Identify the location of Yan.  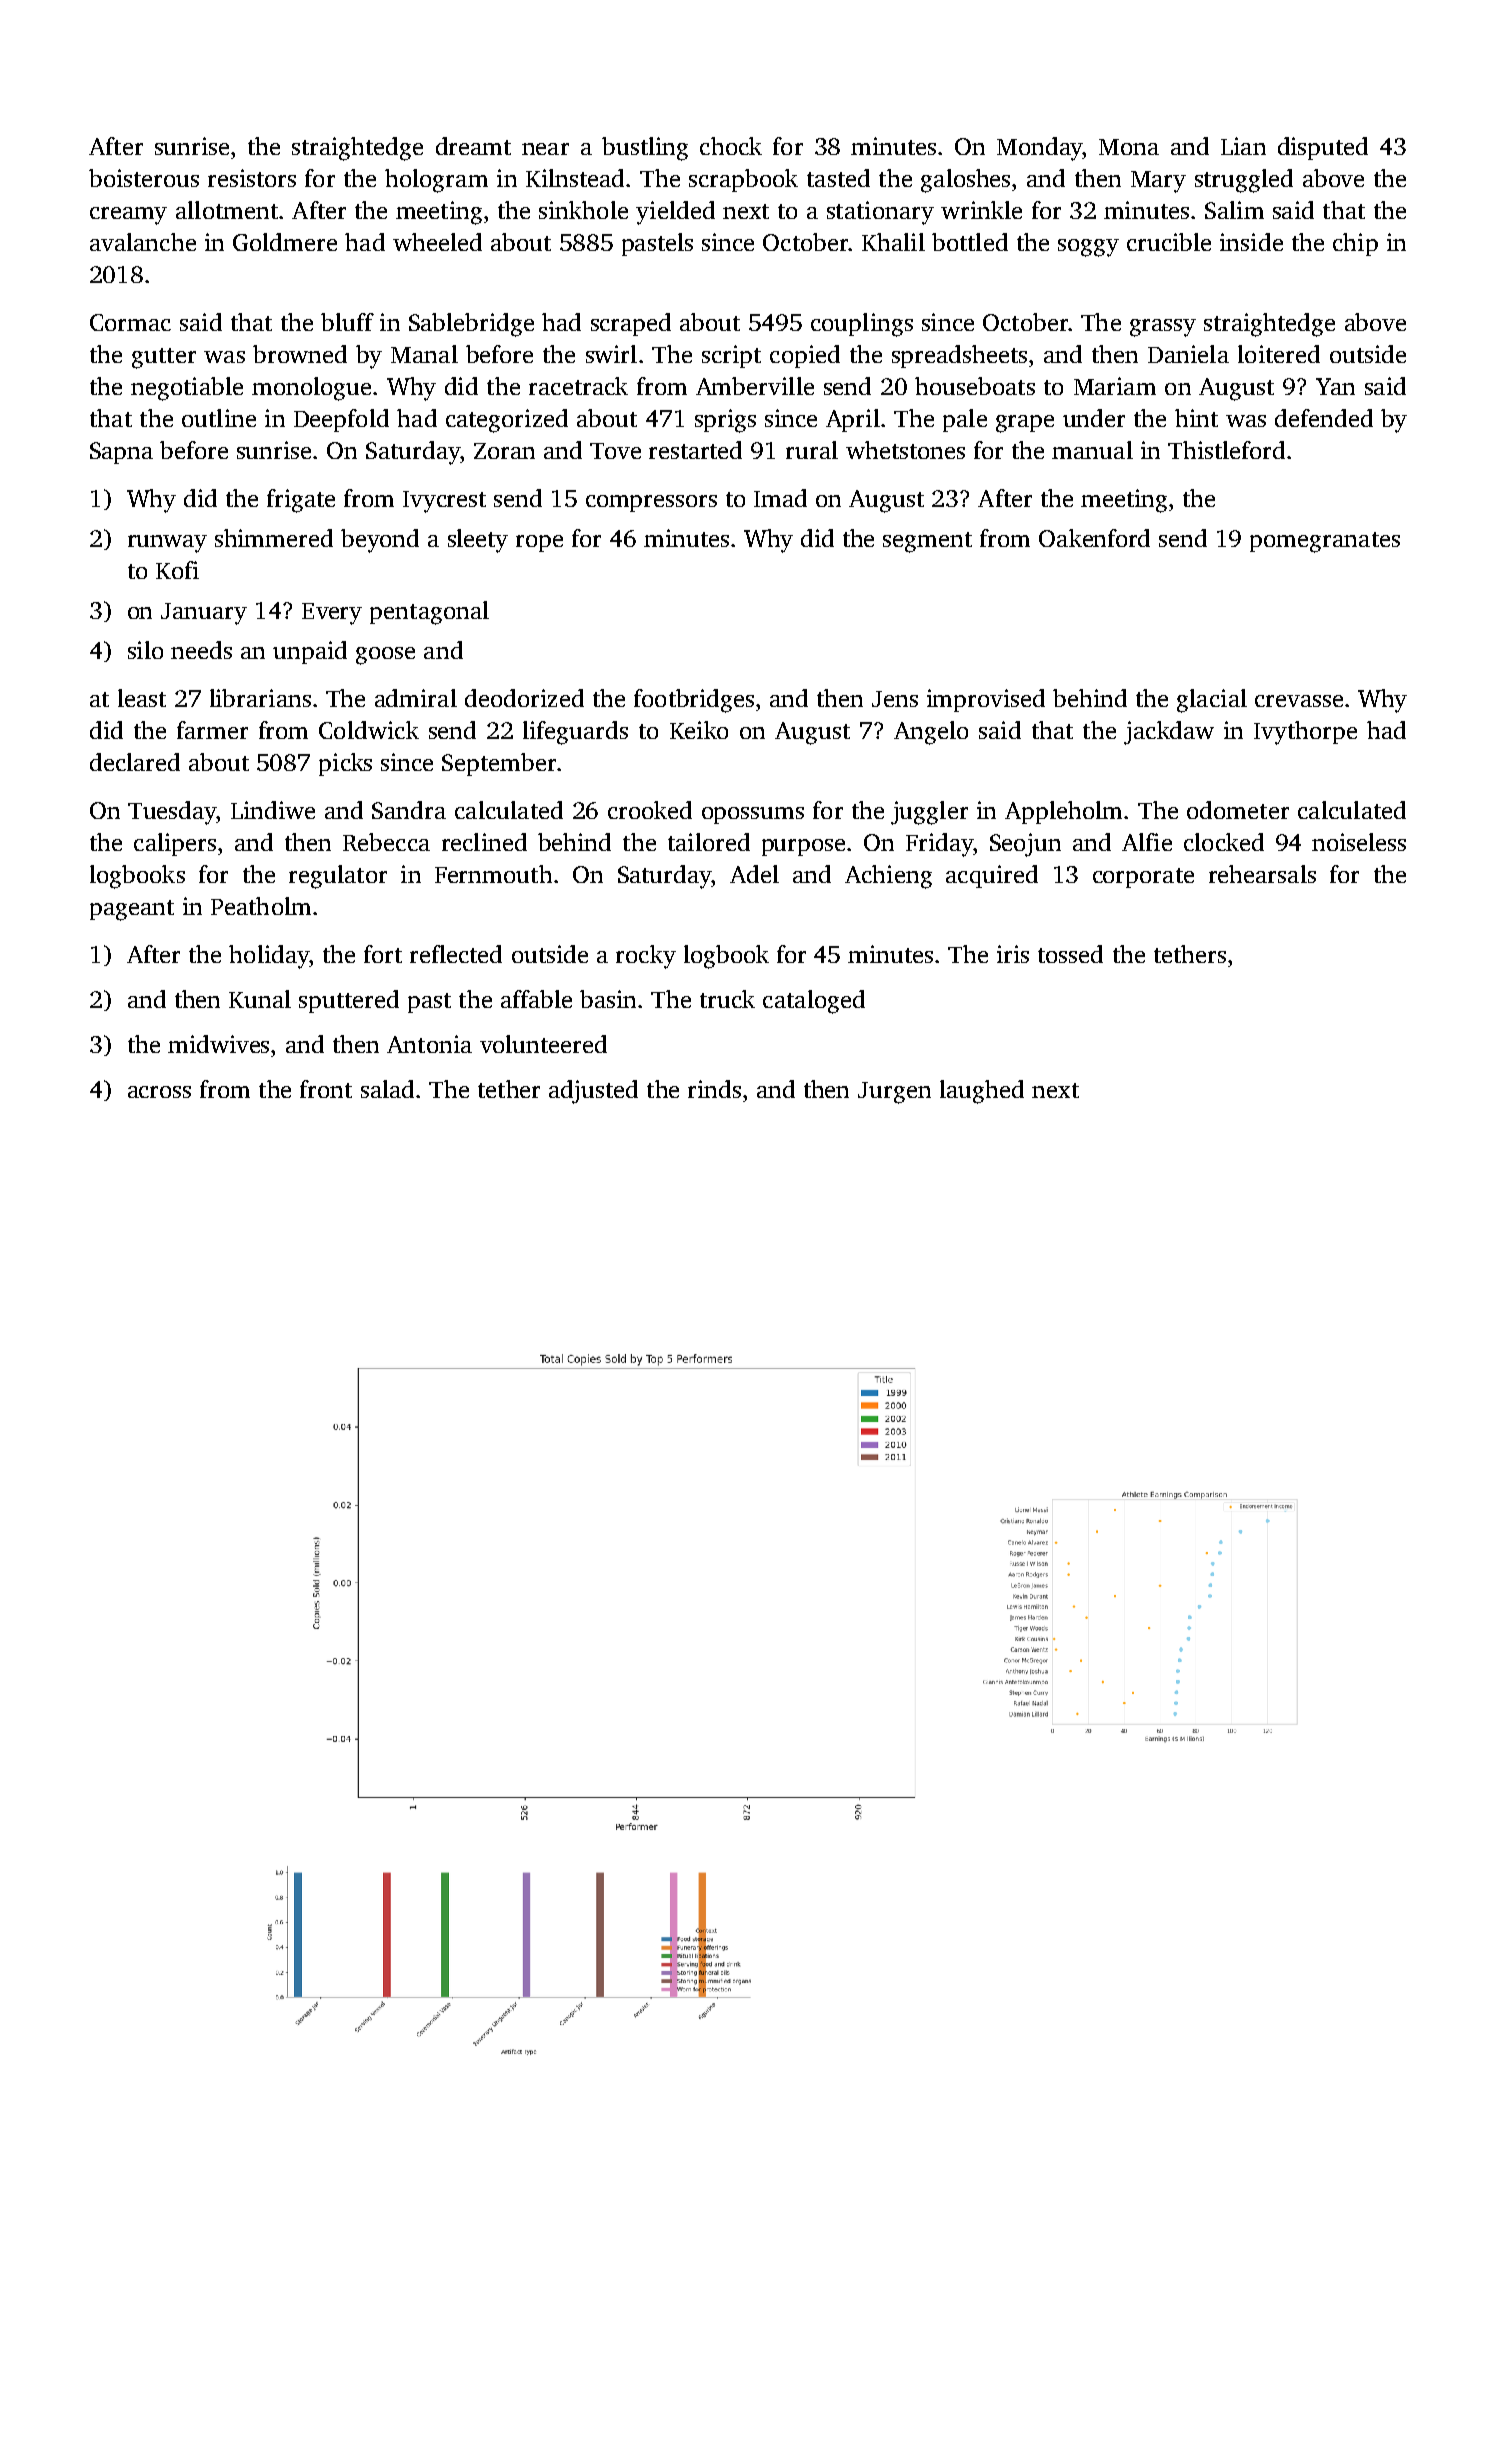
(1335, 386).
